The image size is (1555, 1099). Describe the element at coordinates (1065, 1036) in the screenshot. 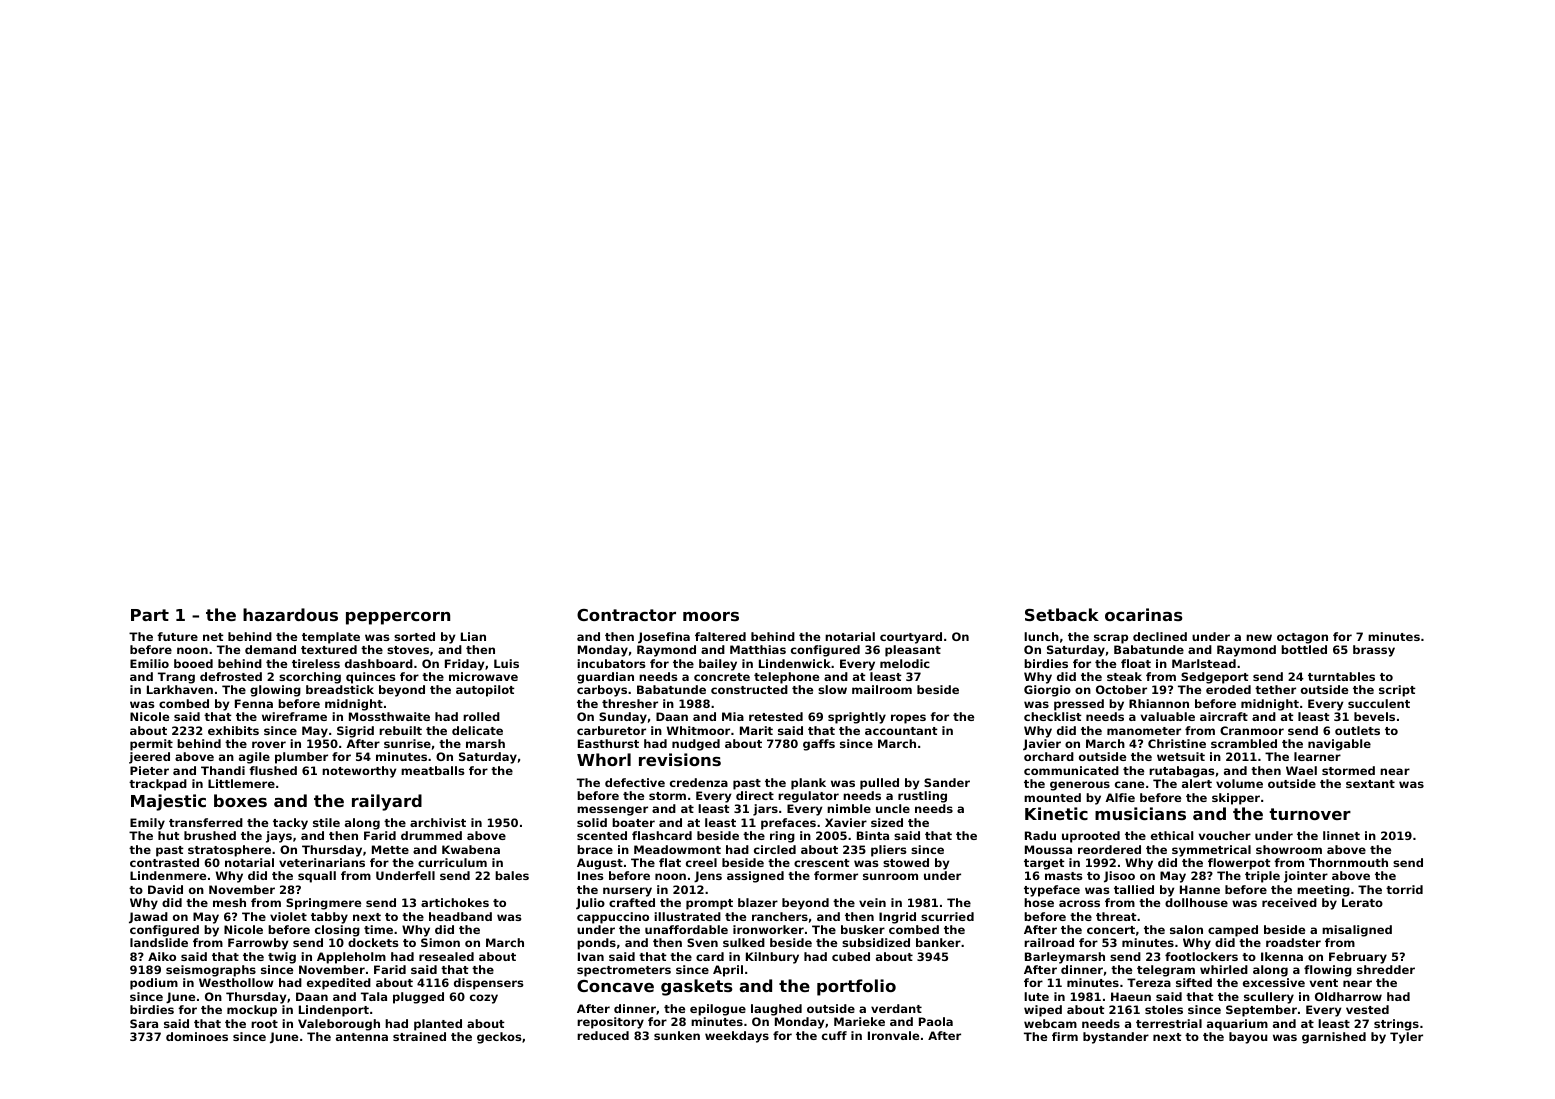

I see `firm` at that location.
